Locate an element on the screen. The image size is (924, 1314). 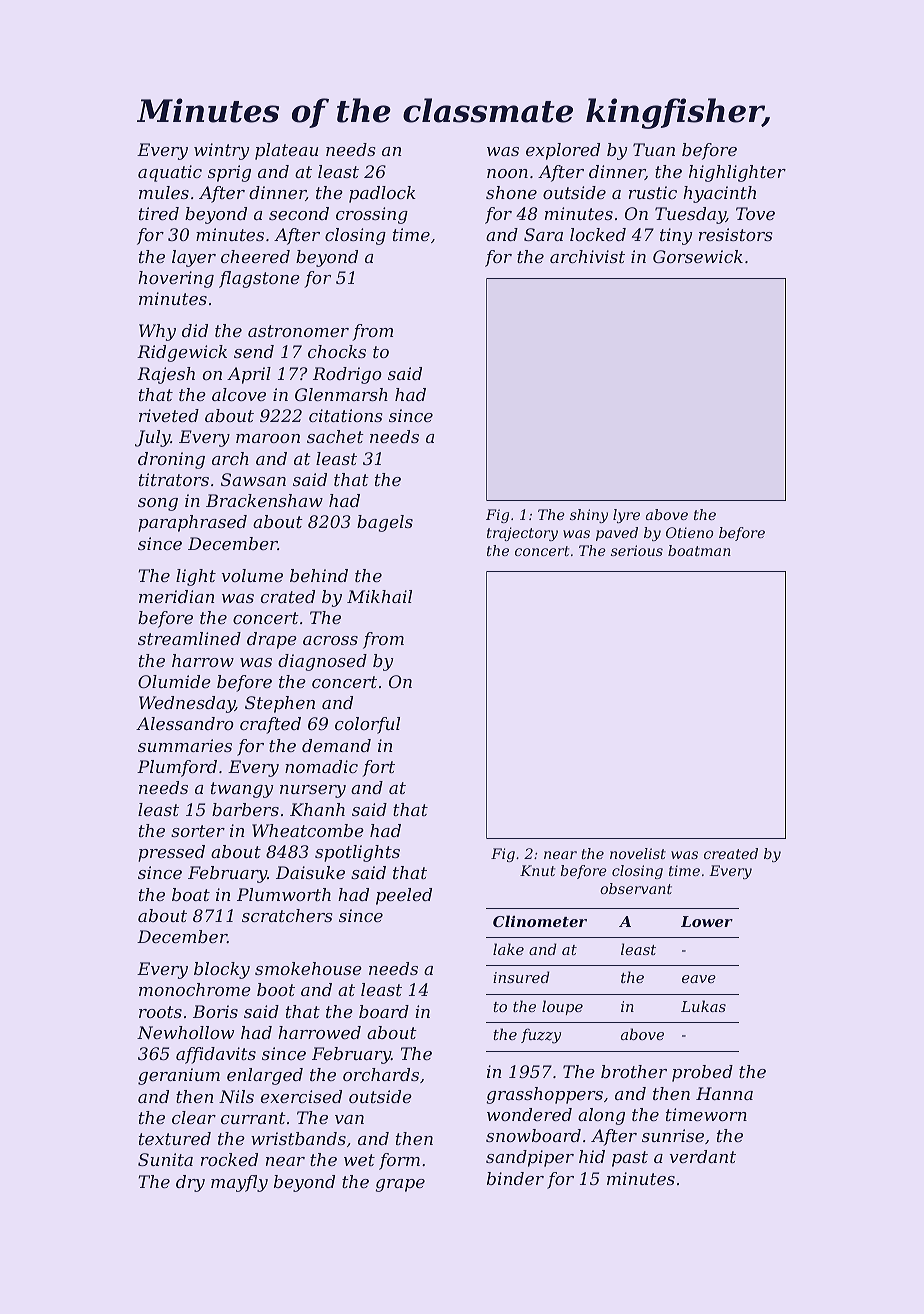
binder is located at coordinates (515, 1178).
